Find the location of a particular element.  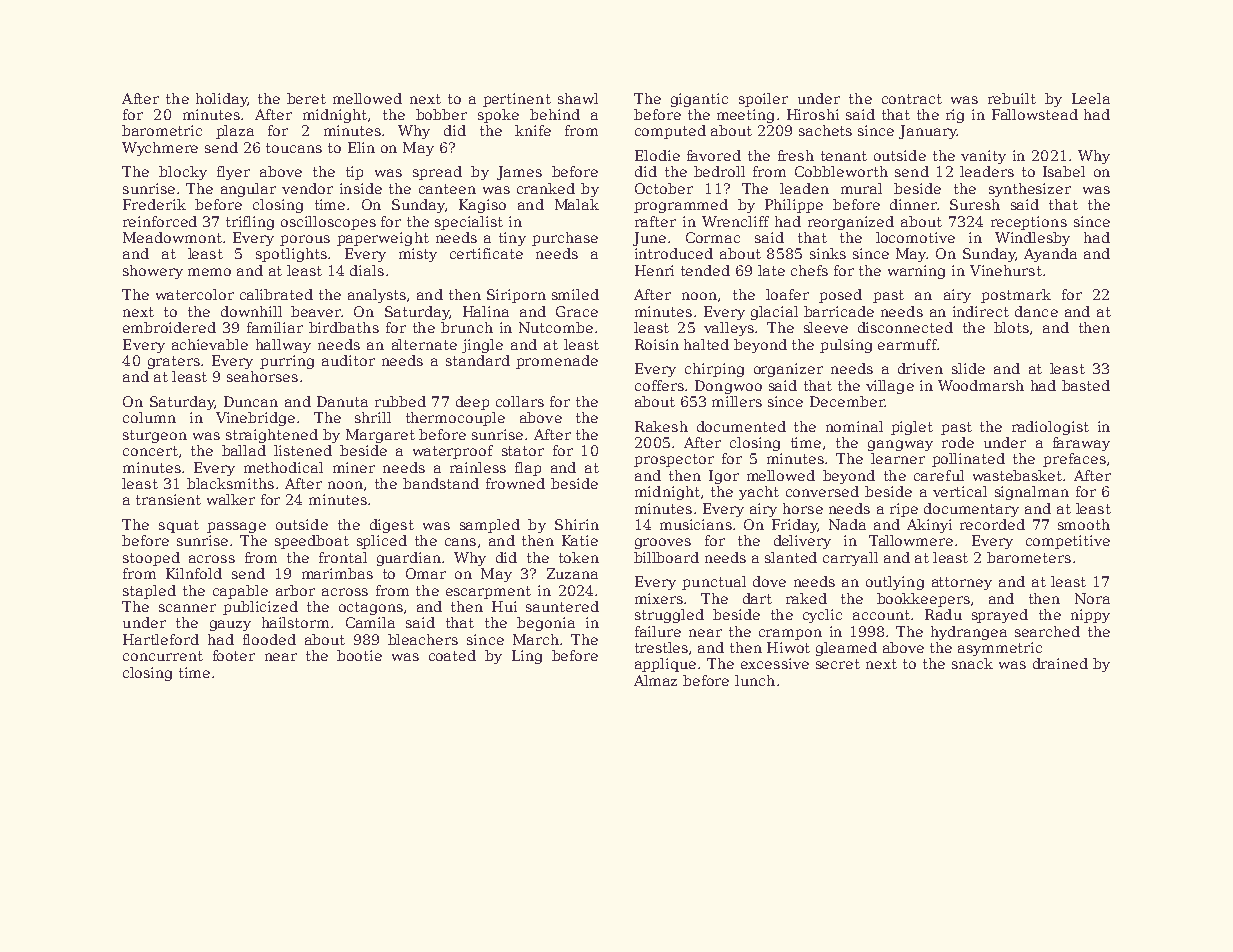

leaders is located at coordinates (987, 171).
